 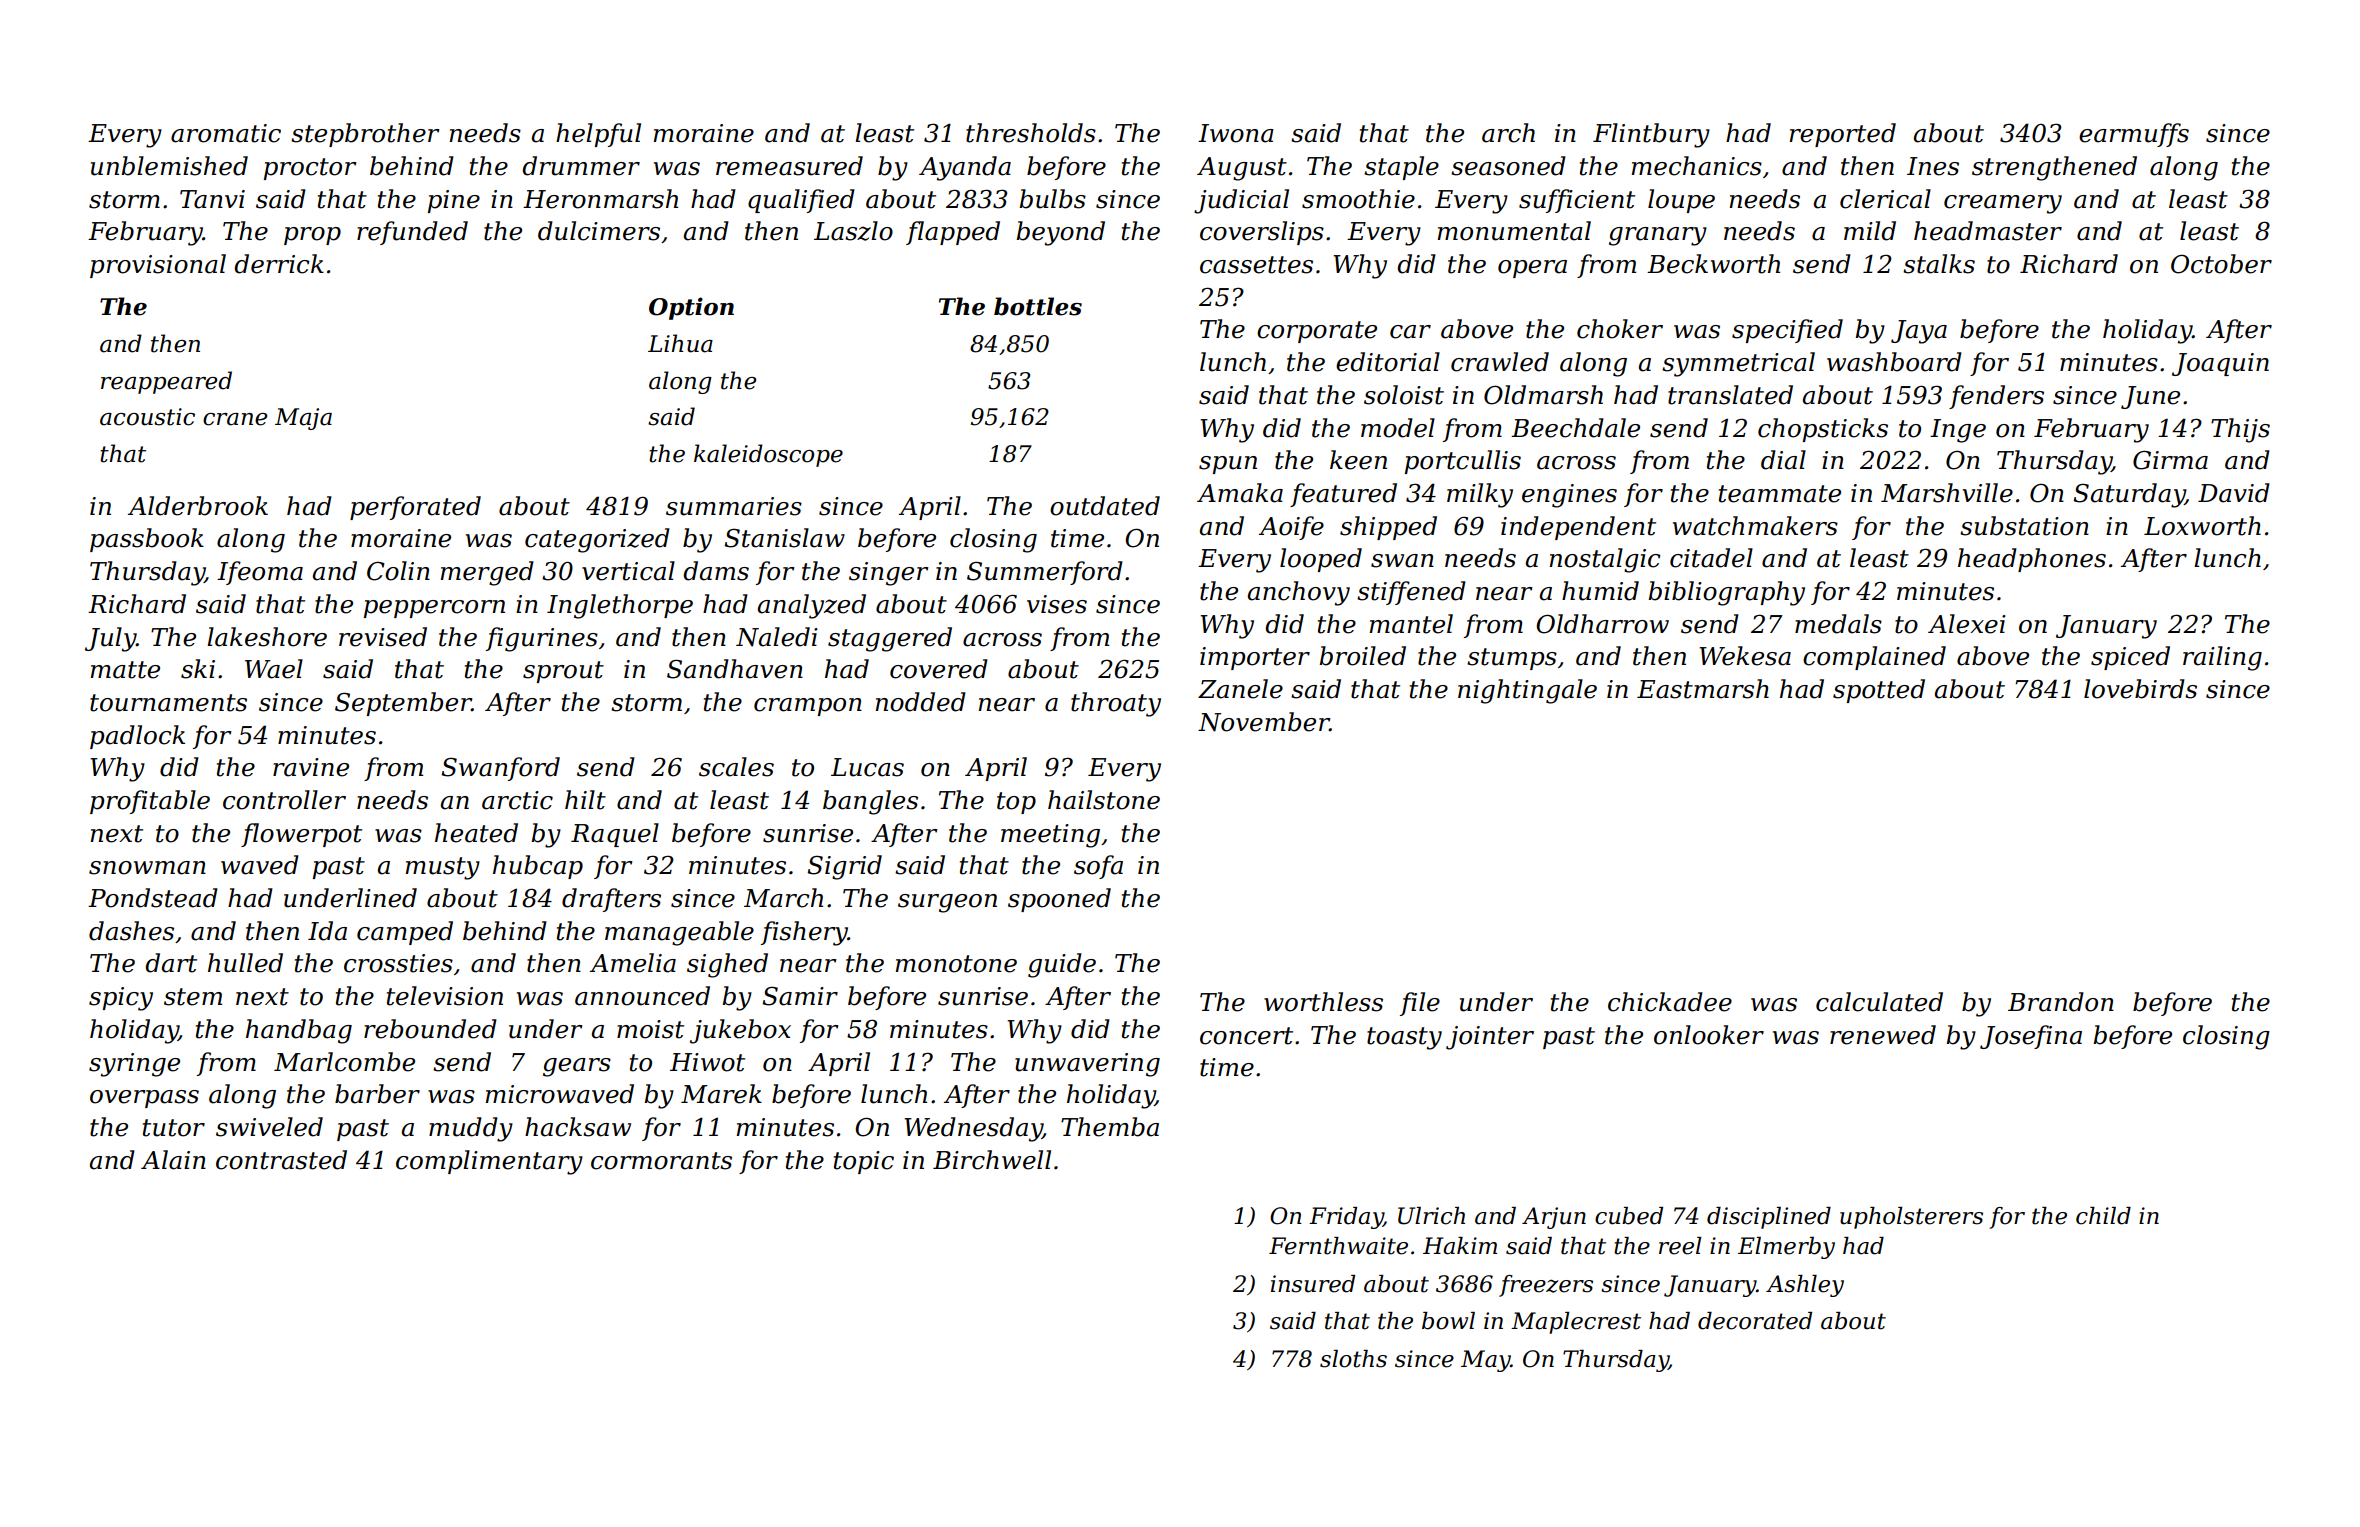 What do you see at coordinates (1919, 332) in the document?
I see `Jaya` at bounding box center [1919, 332].
